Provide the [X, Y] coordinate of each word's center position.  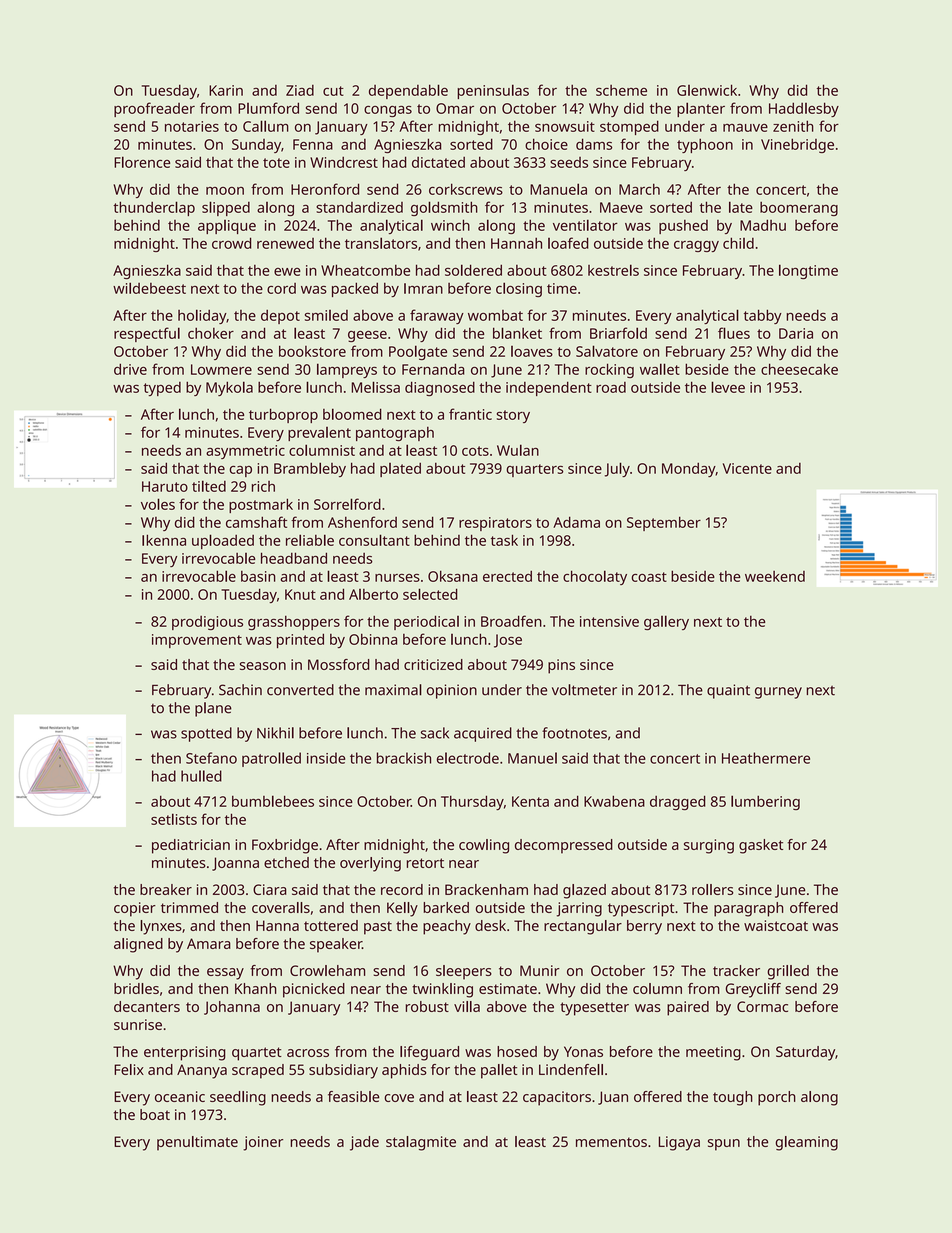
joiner [263, 1143]
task [504, 540]
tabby [763, 316]
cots [475, 451]
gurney [778, 693]
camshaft [256, 522]
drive [130, 369]
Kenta [530, 801]
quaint [728, 691]
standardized [359, 207]
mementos [611, 1142]
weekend [775, 576]
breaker [166, 889]
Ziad [300, 90]
